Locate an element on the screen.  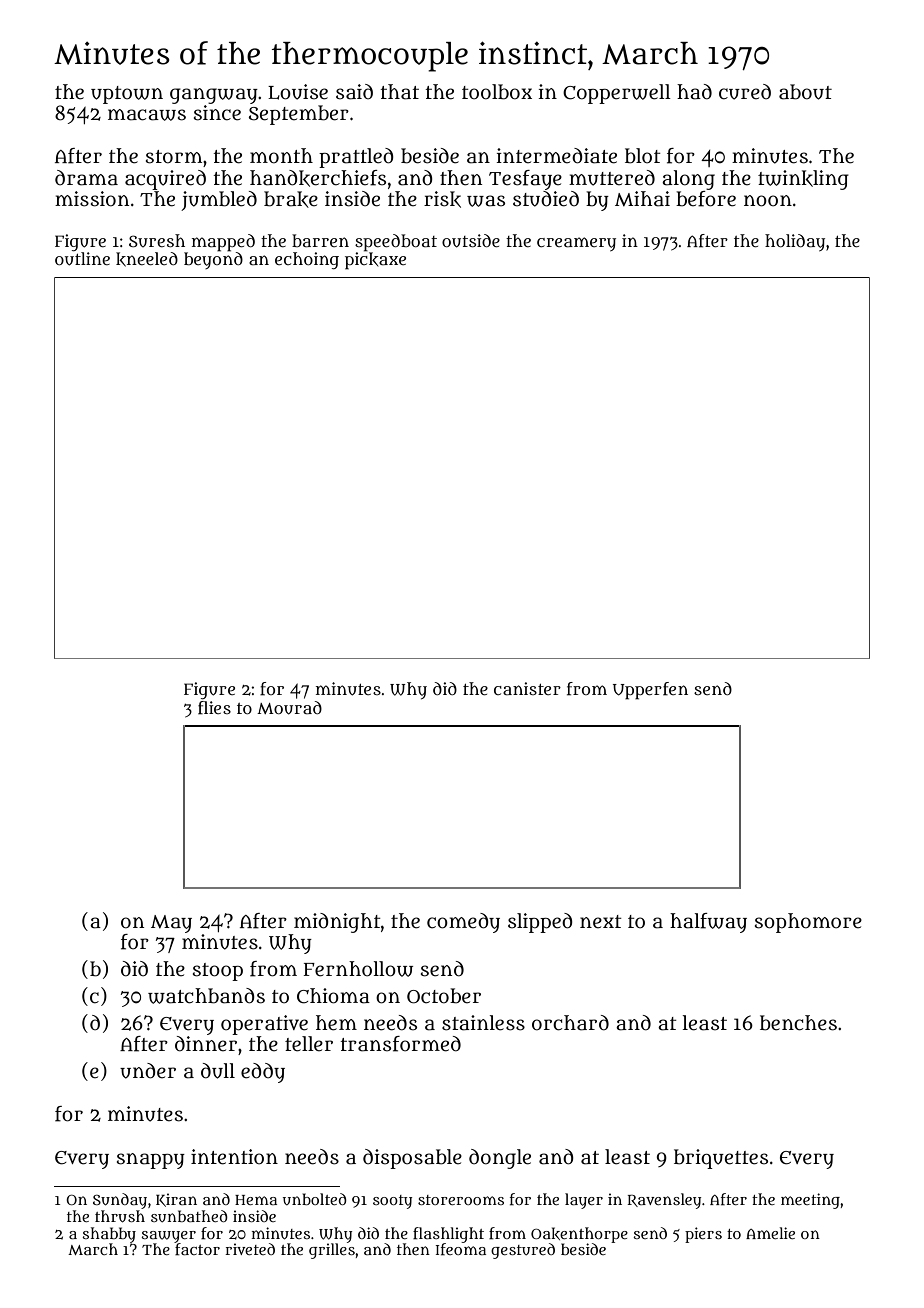
noon is located at coordinates (768, 201).
